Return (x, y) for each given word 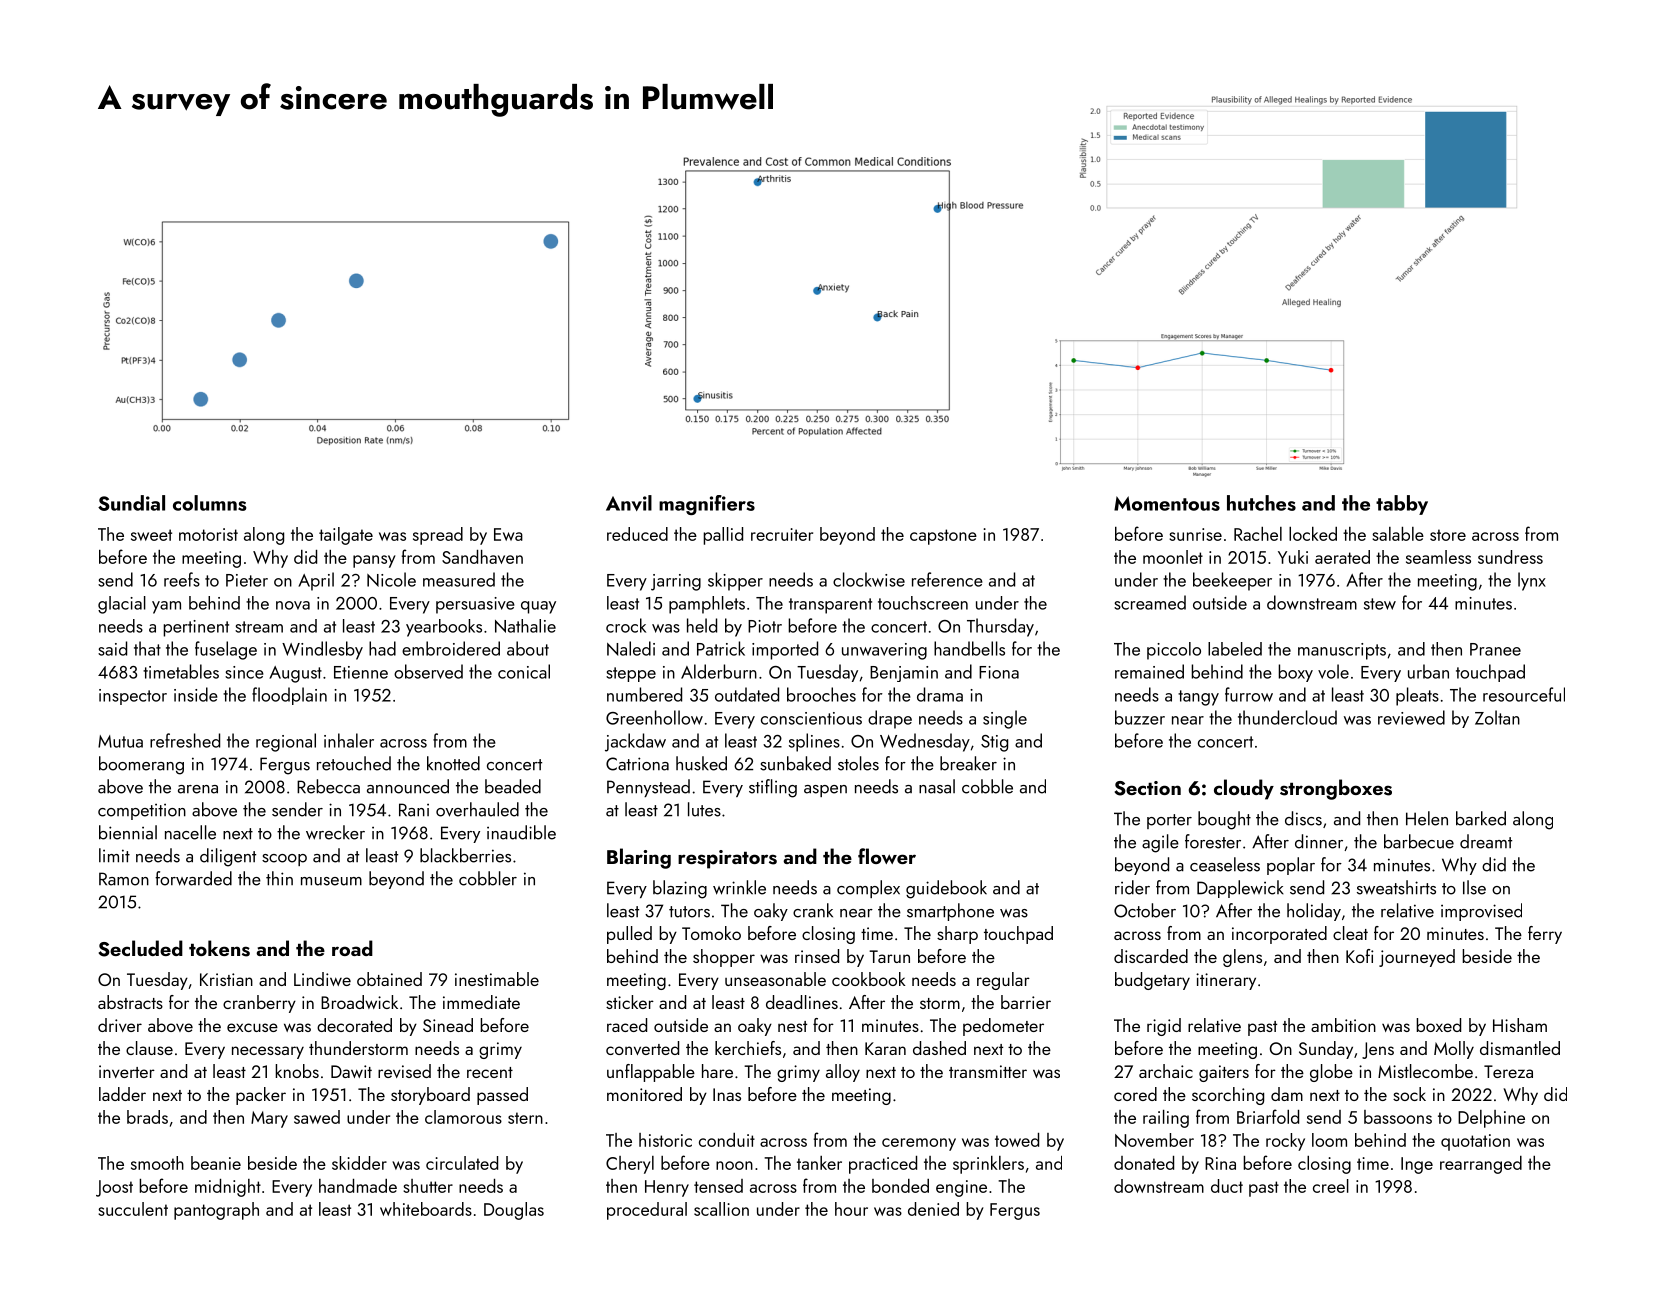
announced (408, 786)
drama (940, 694)
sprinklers (988, 1165)
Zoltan (1497, 717)
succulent (133, 1209)
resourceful (1524, 694)
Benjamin (904, 674)
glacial (122, 605)
